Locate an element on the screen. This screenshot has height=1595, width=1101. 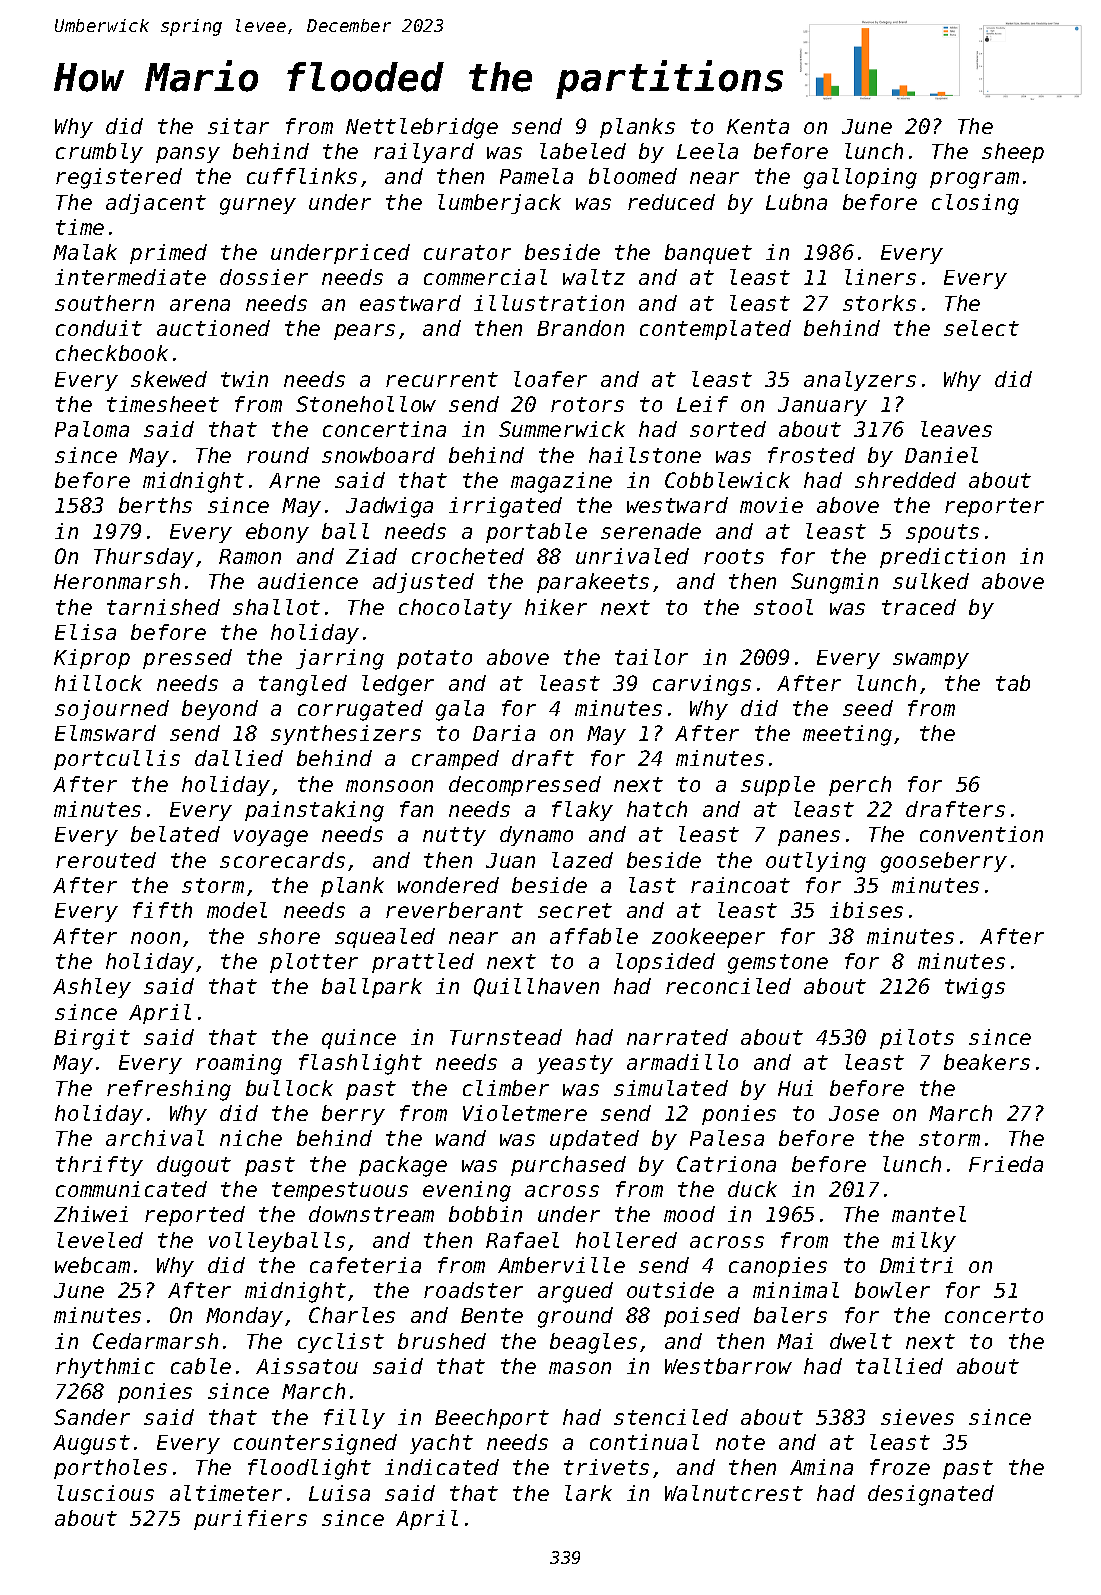
portholes is located at coordinates (110, 1469).
